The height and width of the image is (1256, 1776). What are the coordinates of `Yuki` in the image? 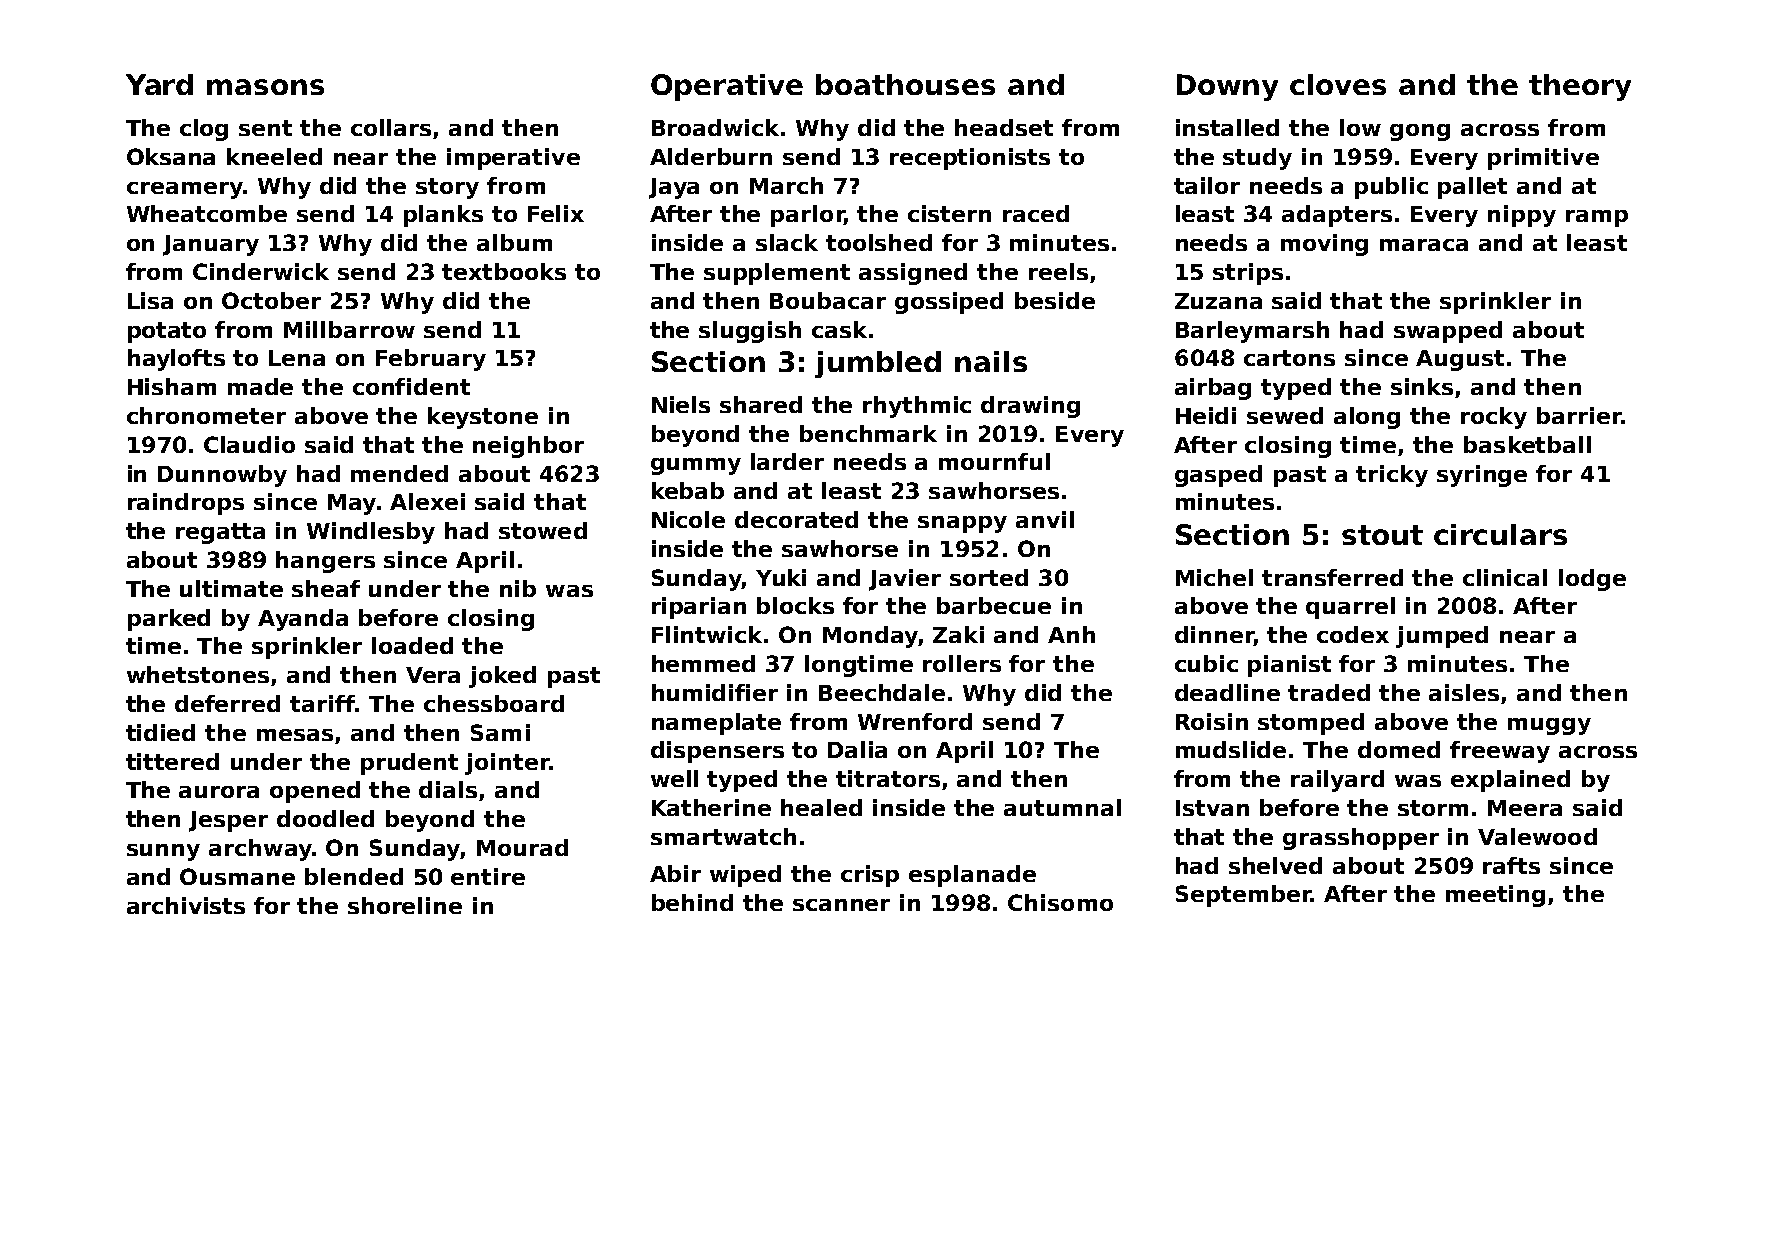 It's located at (781, 577).
